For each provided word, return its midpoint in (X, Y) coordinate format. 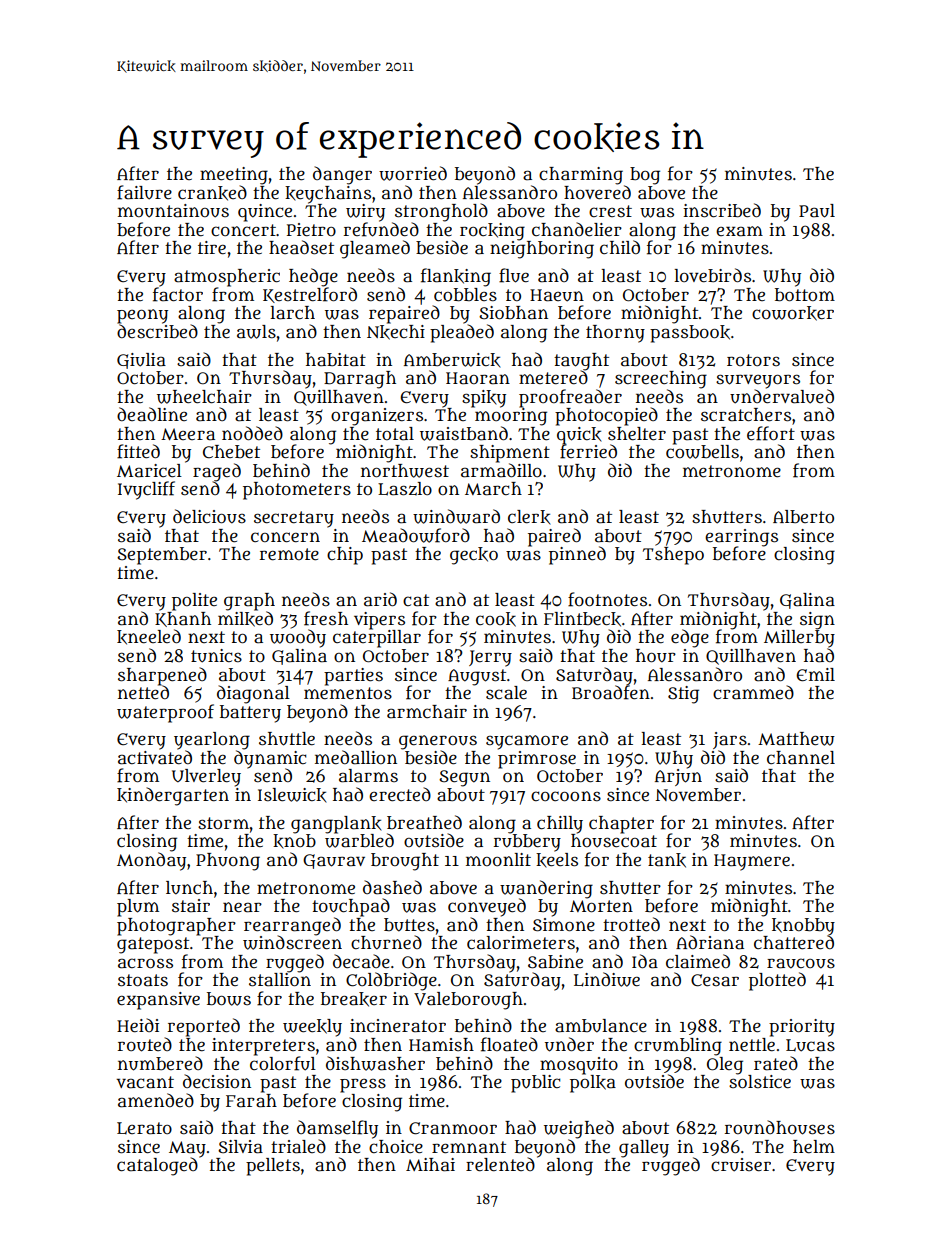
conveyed (487, 907)
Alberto (803, 516)
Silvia (240, 1147)
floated (509, 1044)
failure (144, 192)
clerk (529, 517)
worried (413, 173)
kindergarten (173, 796)
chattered (794, 942)
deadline (152, 414)
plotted (777, 981)
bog (645, 176)
